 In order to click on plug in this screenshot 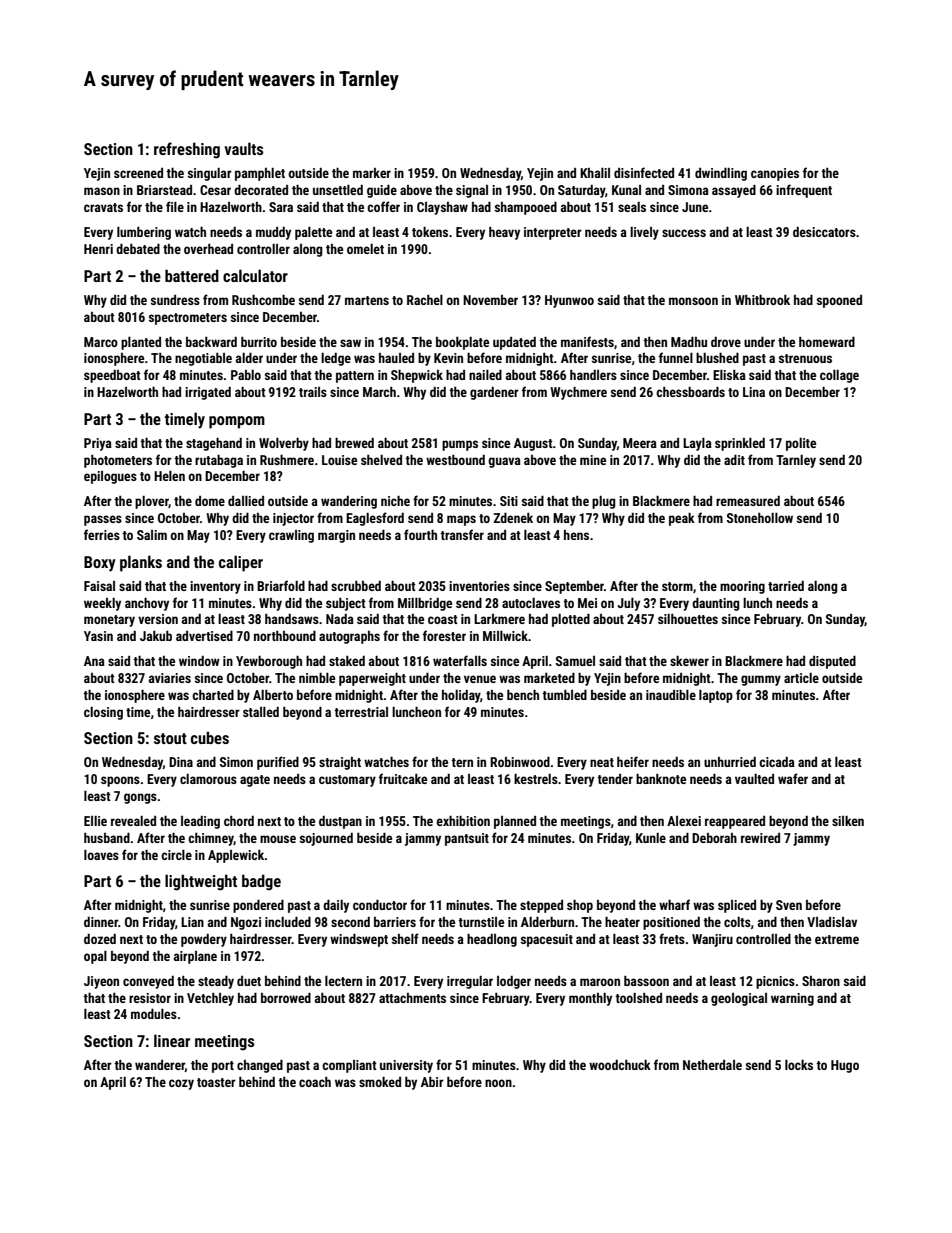, I will do `click(604, 502)`.
